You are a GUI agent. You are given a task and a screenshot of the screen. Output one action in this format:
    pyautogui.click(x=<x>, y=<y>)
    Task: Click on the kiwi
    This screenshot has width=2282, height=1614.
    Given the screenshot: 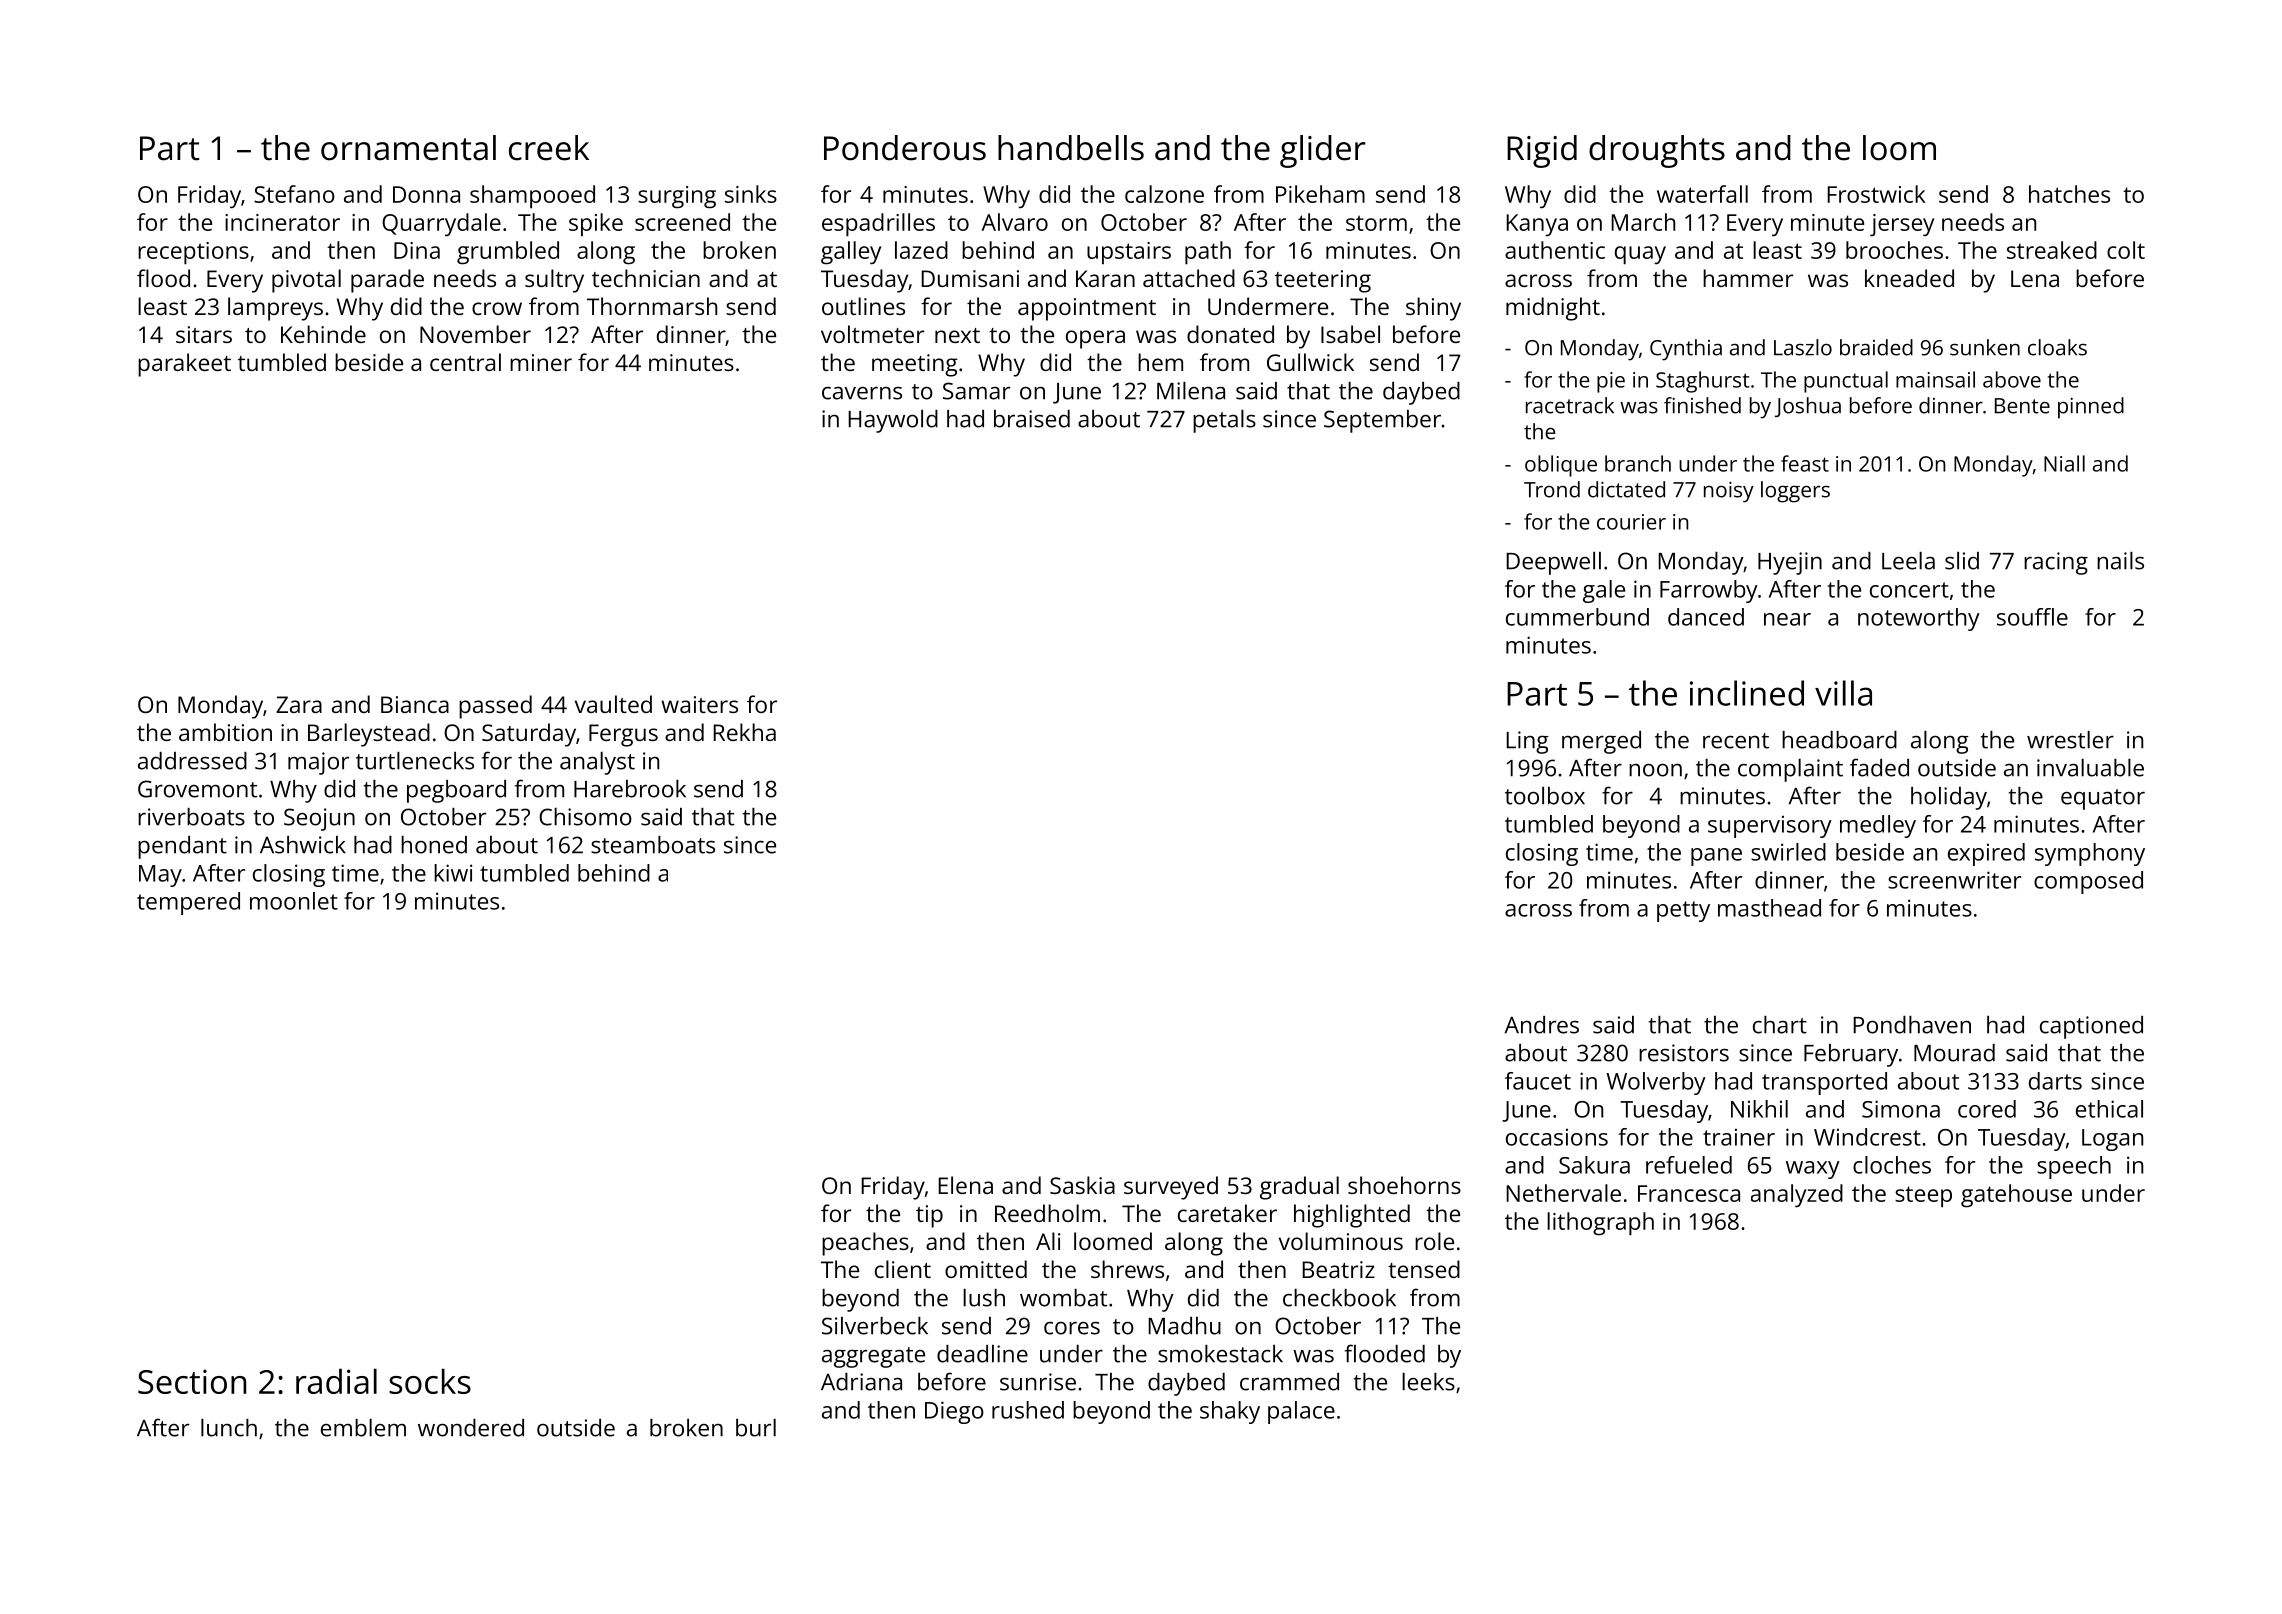 What is the action you would take?
    pyautogui.click(x=453, y=873)
